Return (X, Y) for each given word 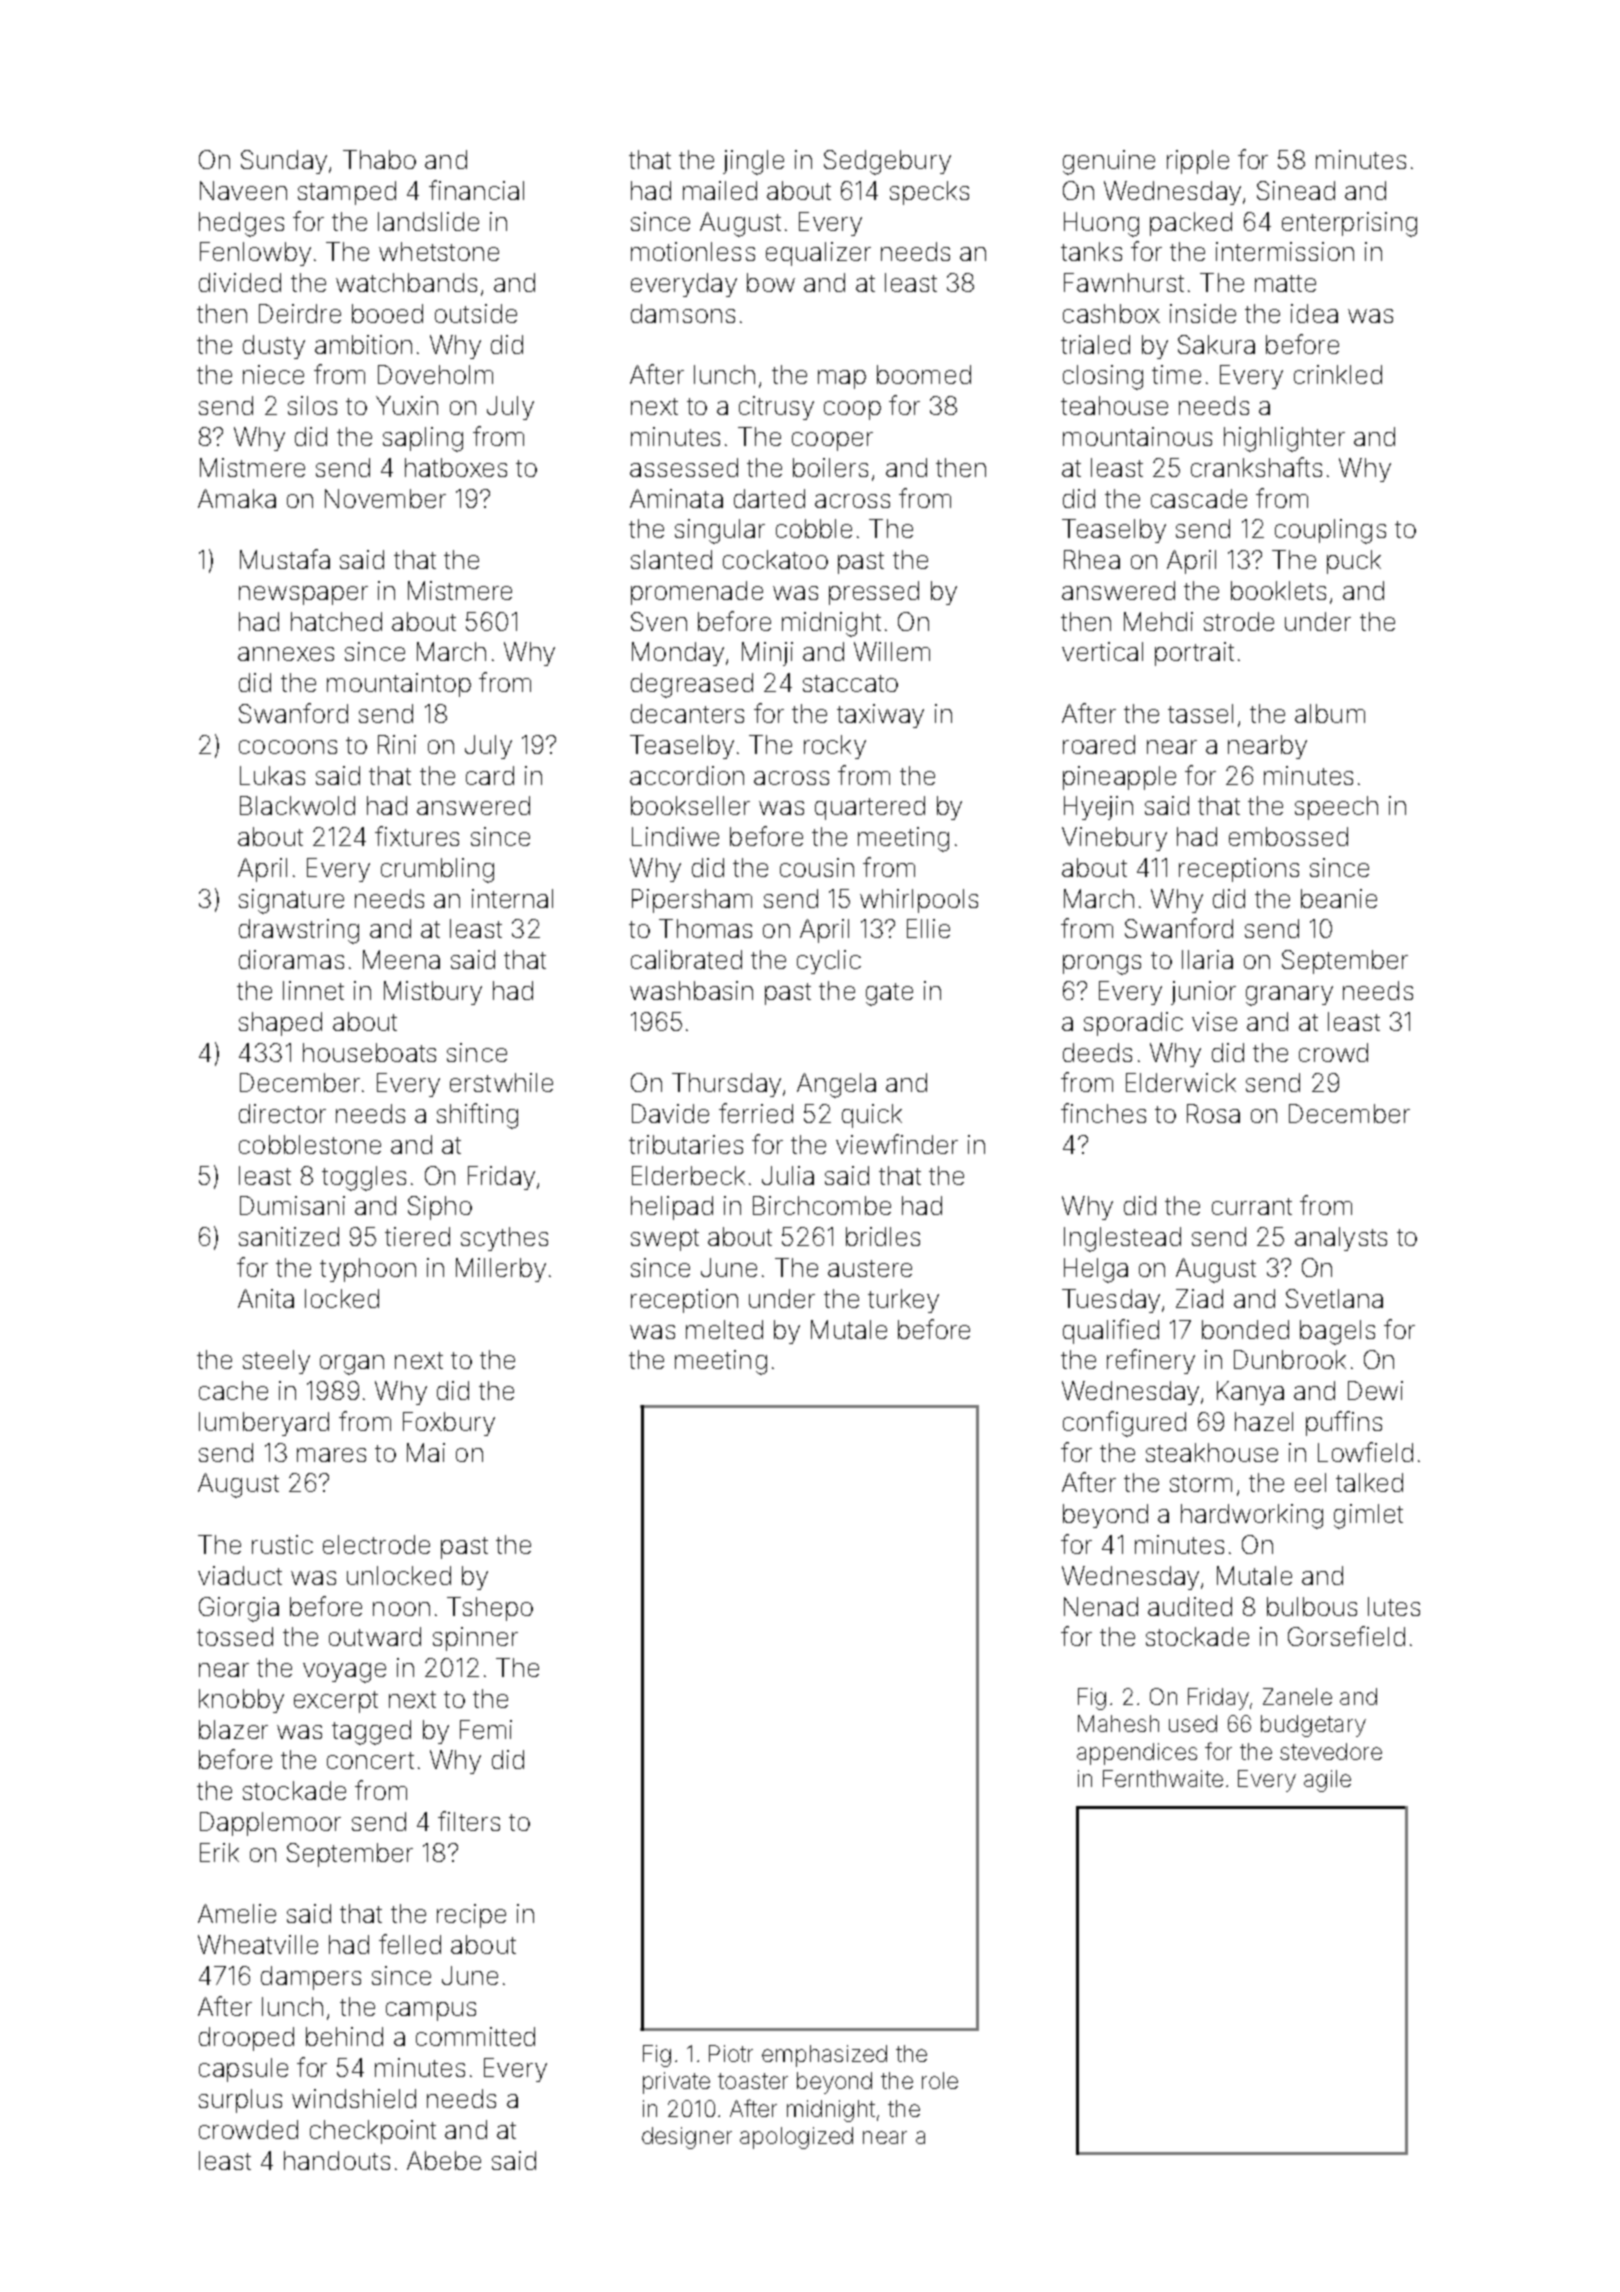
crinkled (1338, 374)
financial (476, 190)
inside (1203, 313)
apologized (796, 2138)
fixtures (417, 836)
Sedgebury (887, 162)
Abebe (444, 2160)
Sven (659, 621)
